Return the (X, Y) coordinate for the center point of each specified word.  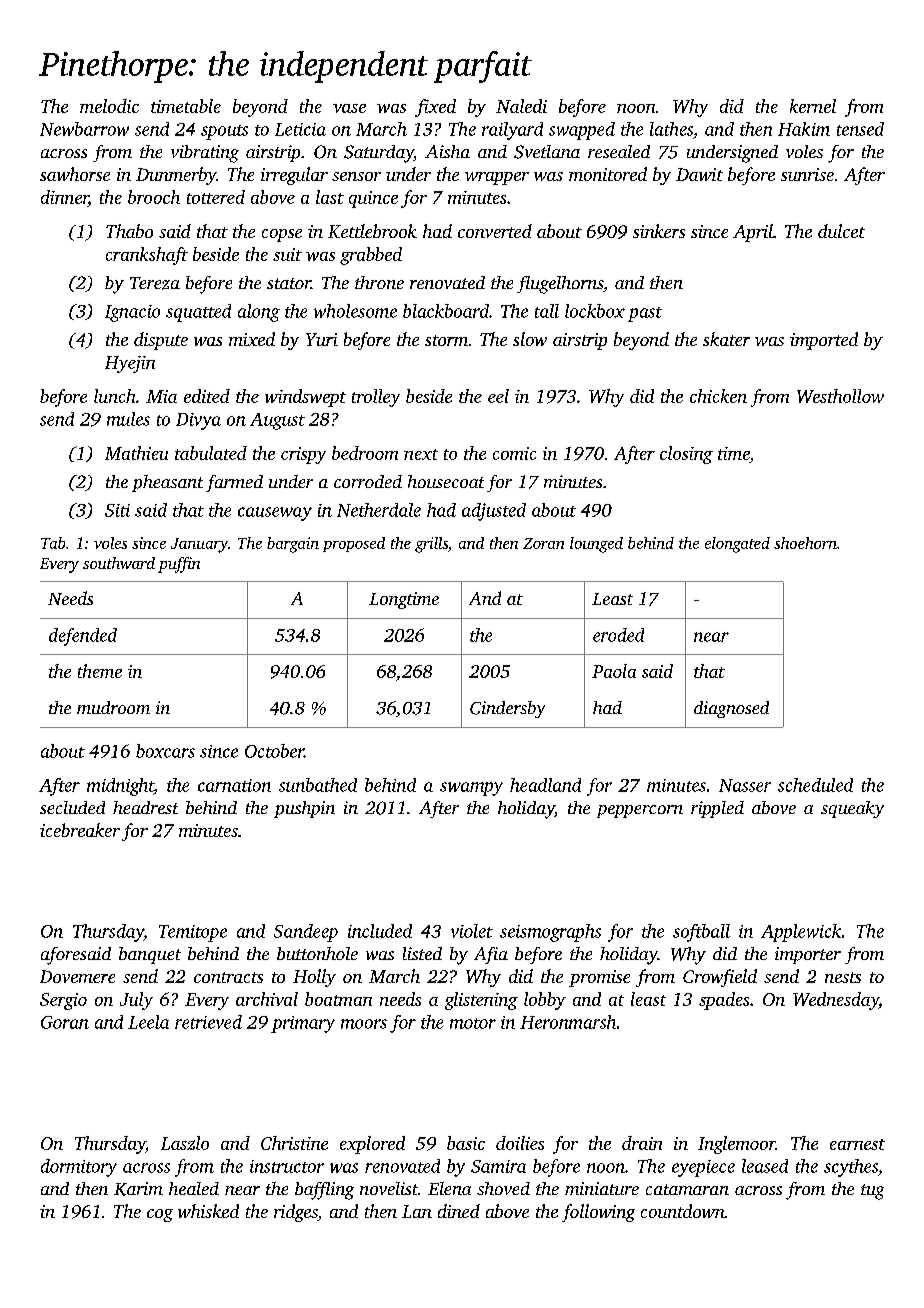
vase (349, 108)
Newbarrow (84, 129)
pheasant (167, 483)
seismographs (550, 933)
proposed (354, 544)
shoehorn (805, 543)
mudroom (113, 707)
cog (160, 1215)
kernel (813, 106)
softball (701, 933)
